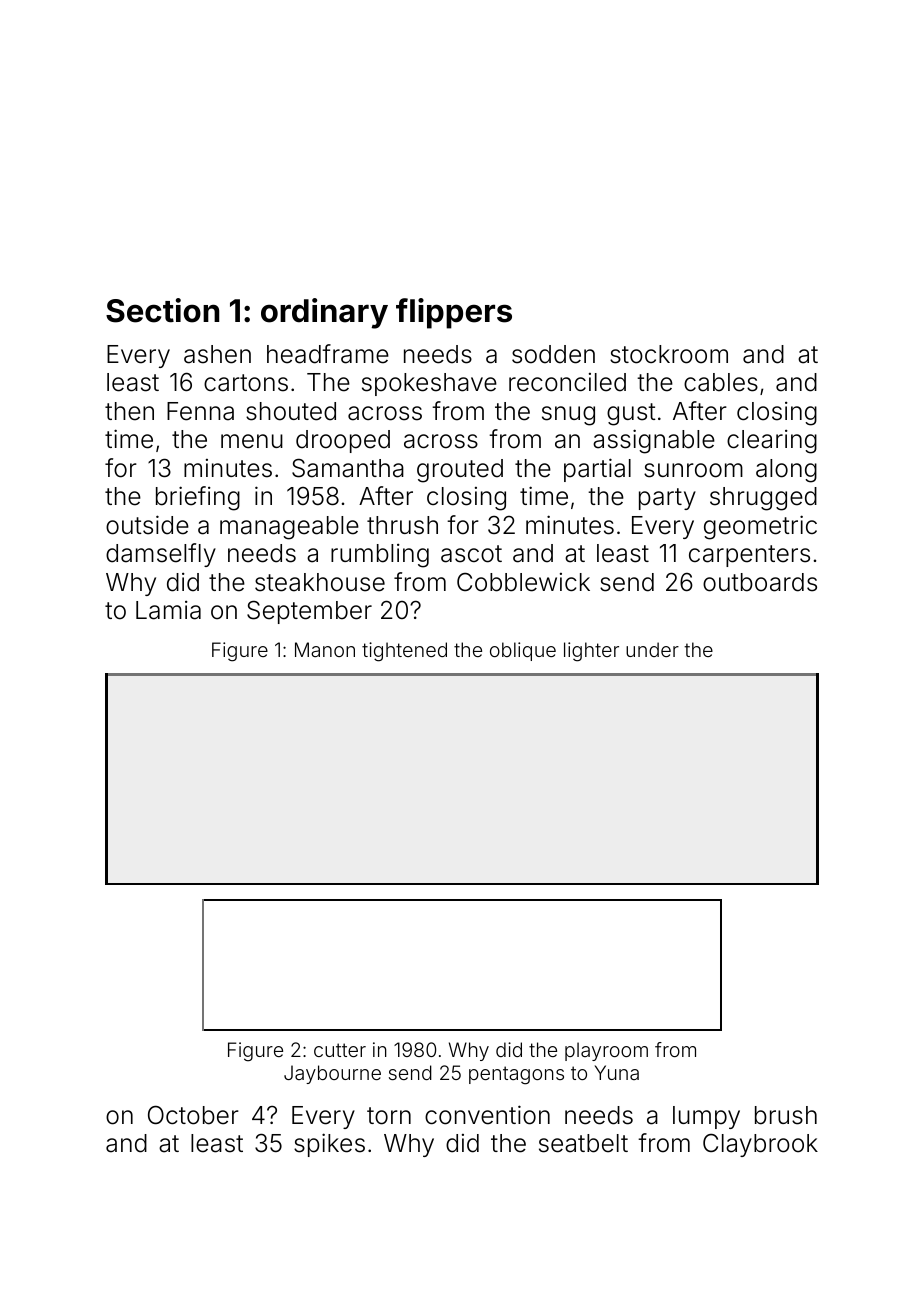 The width and height of the document is (924, 1311). What do you see at coordinates (324, 313) in the document?
I see `ordinary` at bounding box center [324, 313].
